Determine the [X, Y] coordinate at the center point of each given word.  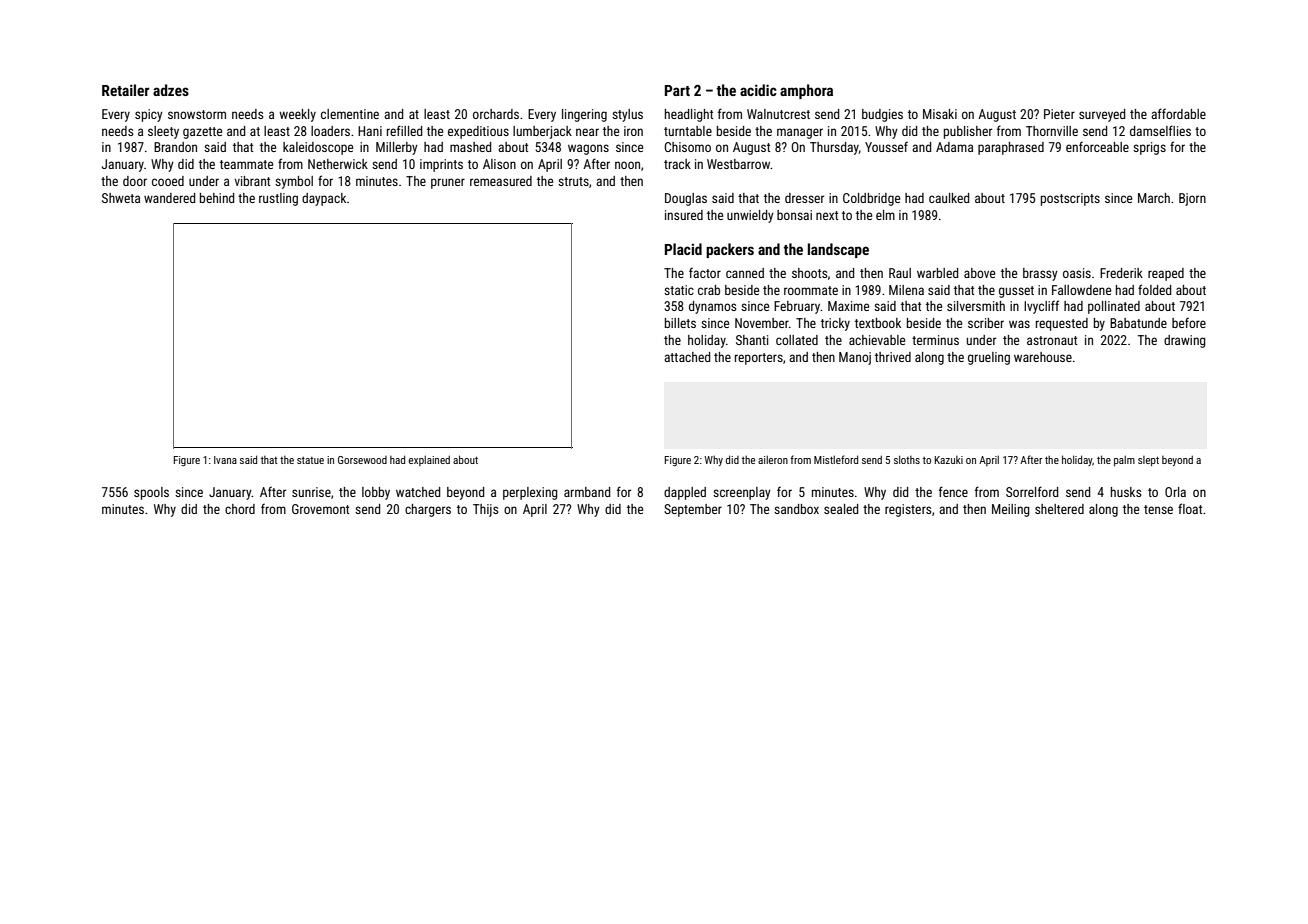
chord [240, 509]
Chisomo [687, 147]
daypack [324, 199]
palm [1124, 460]
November [762, 323]
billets [680, 323]
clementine [350, 114]
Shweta [121, 198]
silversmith [976, 306]
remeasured [501, 181]
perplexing [530, 493]
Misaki [940, 114]
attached [687, 357]
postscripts [1070, 199]
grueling [989, 358]
